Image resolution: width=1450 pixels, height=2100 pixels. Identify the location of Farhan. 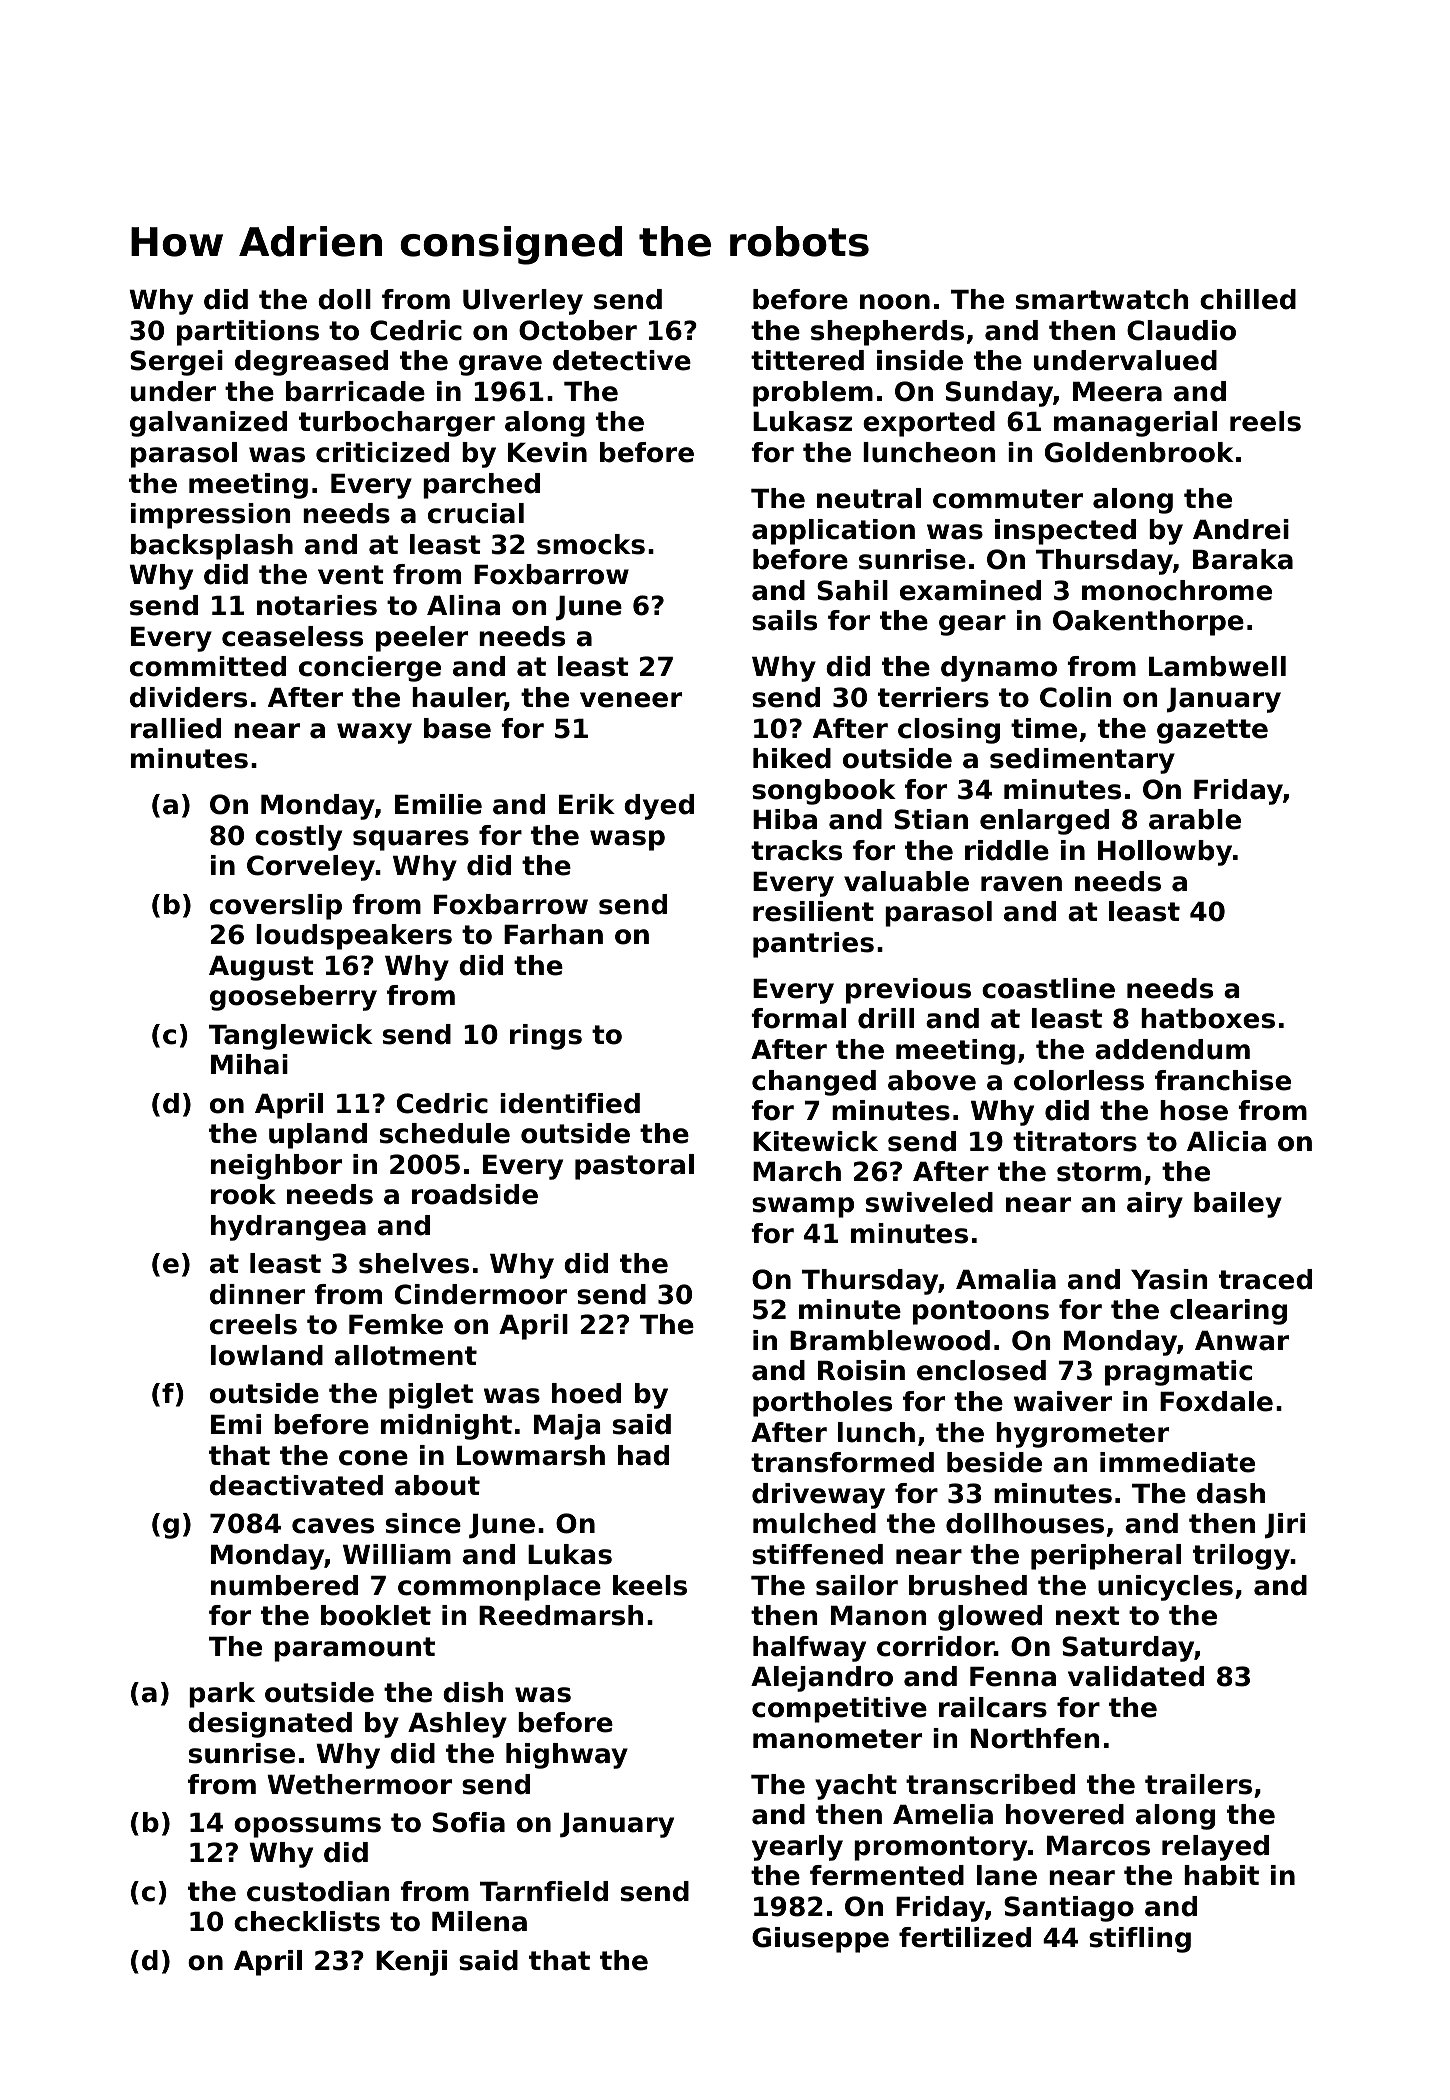
(553, 934).
